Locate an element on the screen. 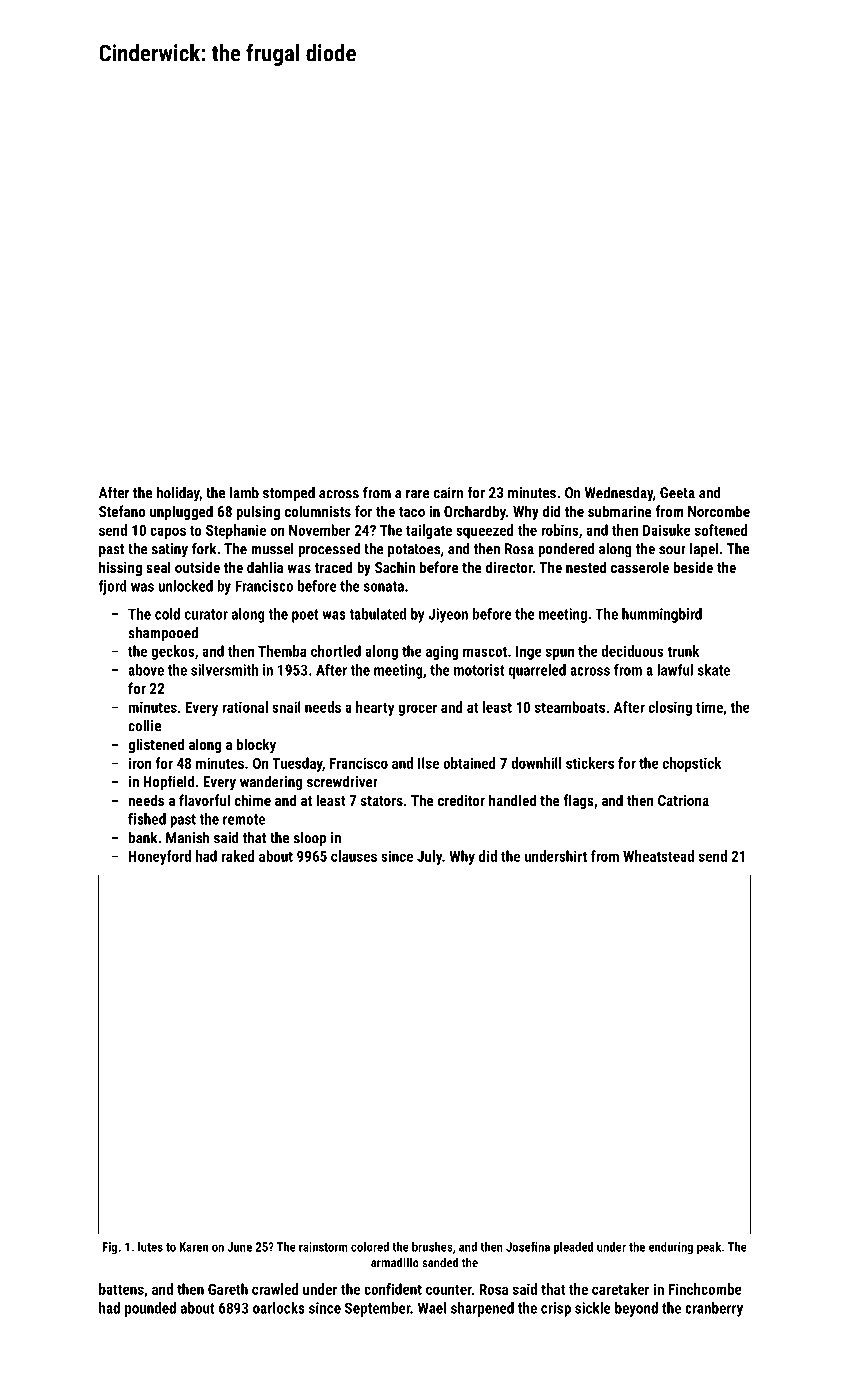 This screenshot has width=849, height=1400. sloop is located at coordinates (310, 839).
